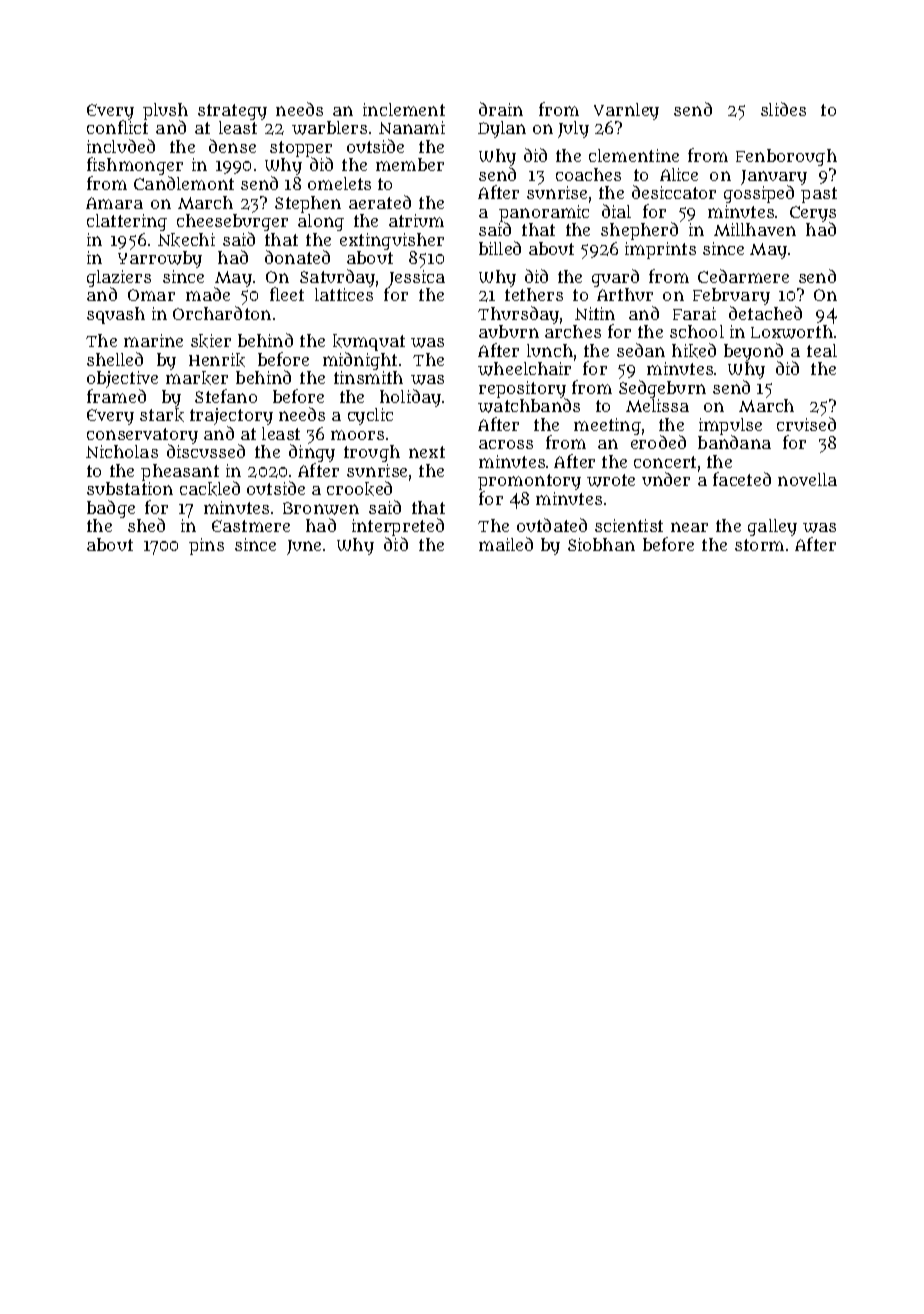 This image has width=924, height=1314. Describe the element at coordinates (197, 378) in the image. I see `marker` at that location.
